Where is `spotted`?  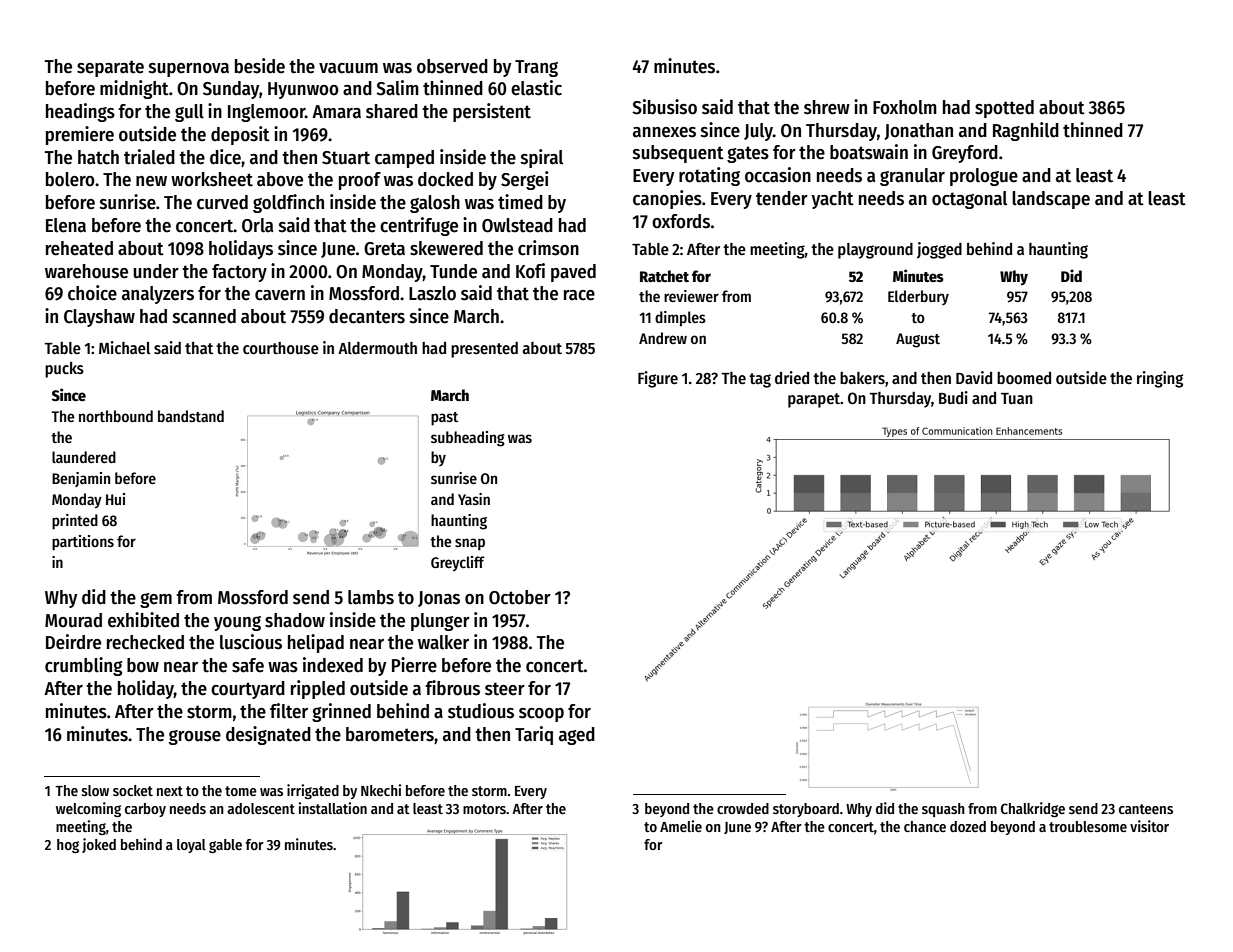 spotted is located at coordinates (1004, 109).
